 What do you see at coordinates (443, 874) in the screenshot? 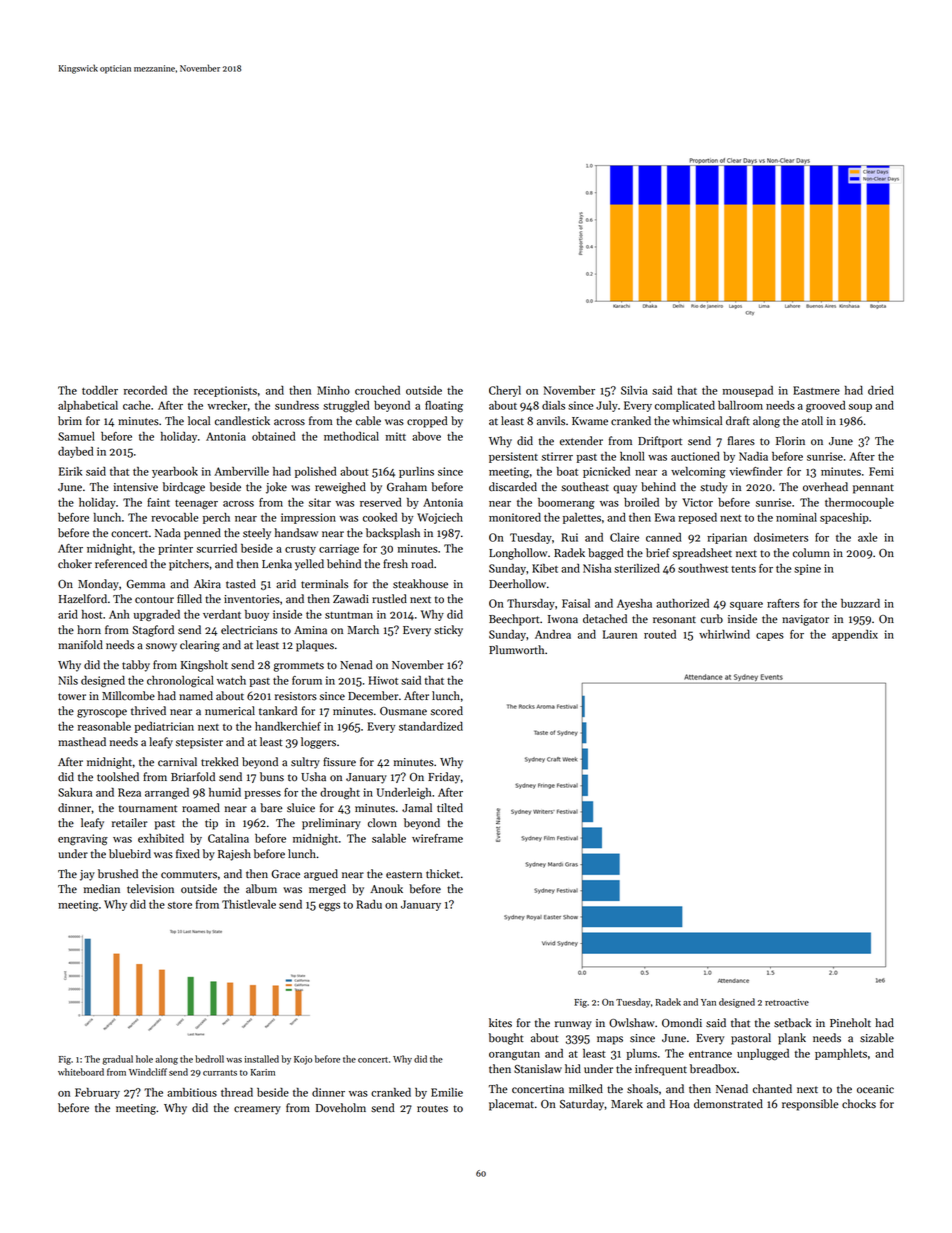
I see `thicket` at bounding box center [443, 874].
